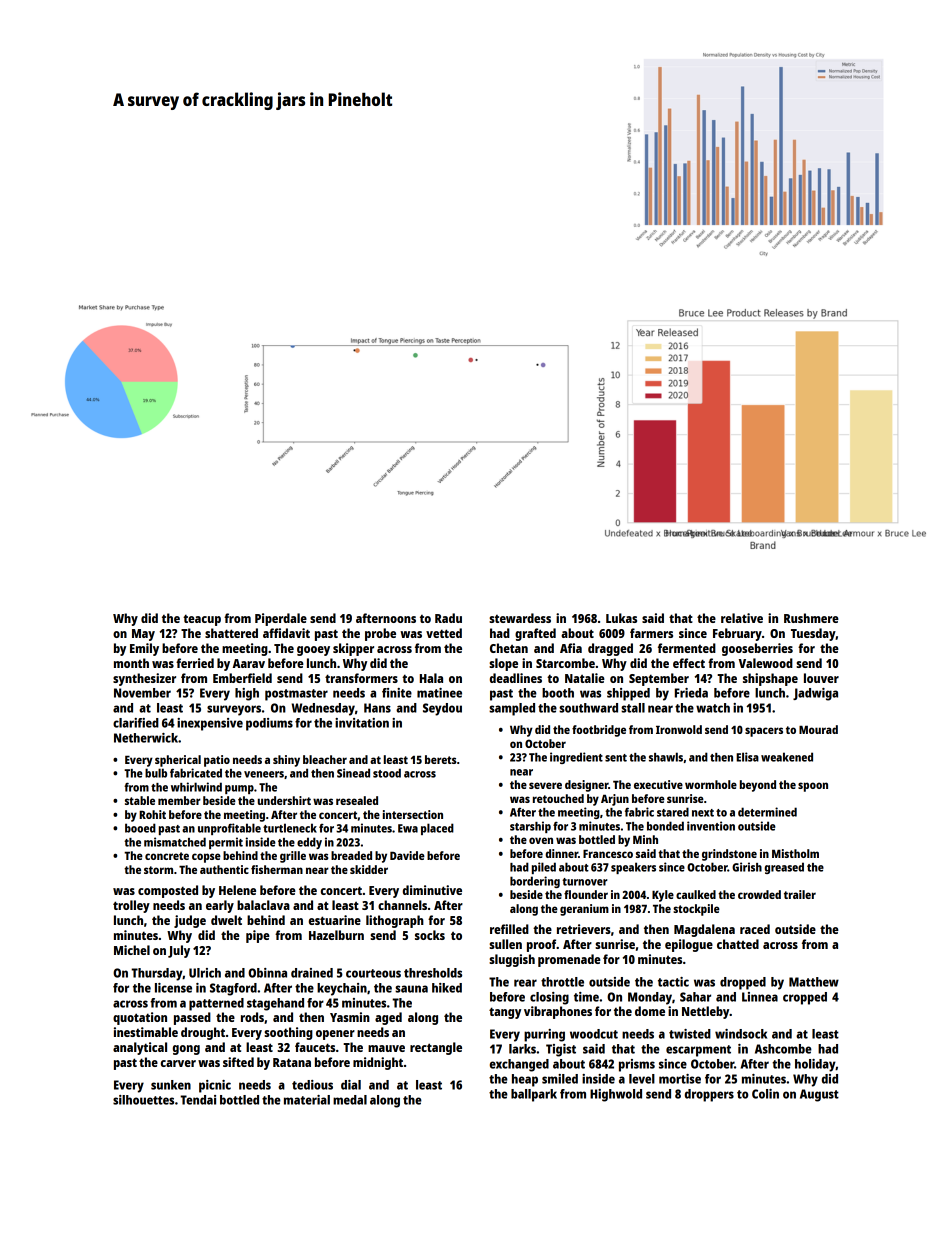 The image size is (952, 1233). What do you see at coordinates (815, 1065) in the page?
I see `holiday` at bounding box center [815, 1065].
